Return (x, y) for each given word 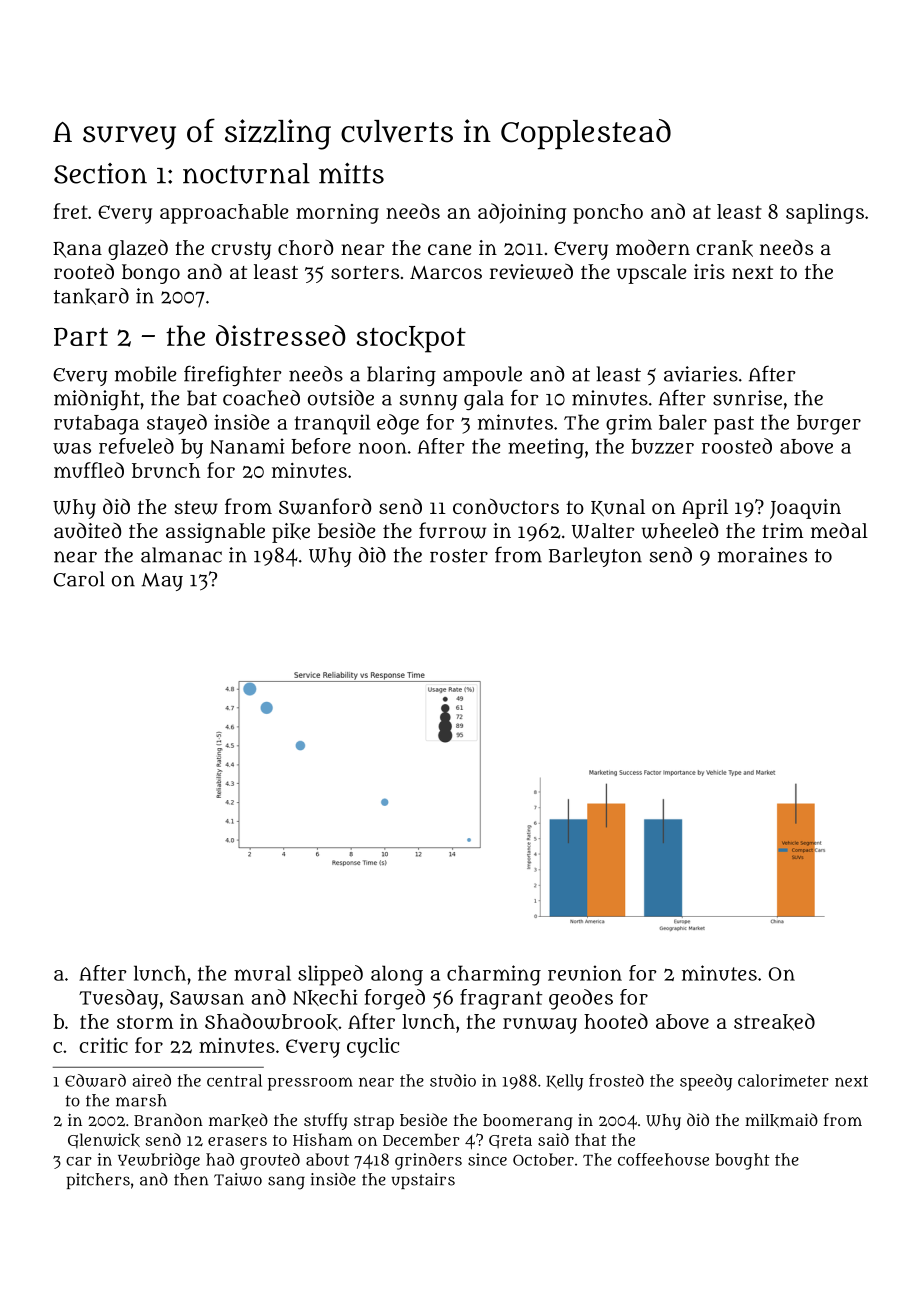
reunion (585, 973)
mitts (351, 173)
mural (262, 973)
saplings (825, 214)
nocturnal (246, 173)
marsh (141, 1100)
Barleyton (595, 557)
